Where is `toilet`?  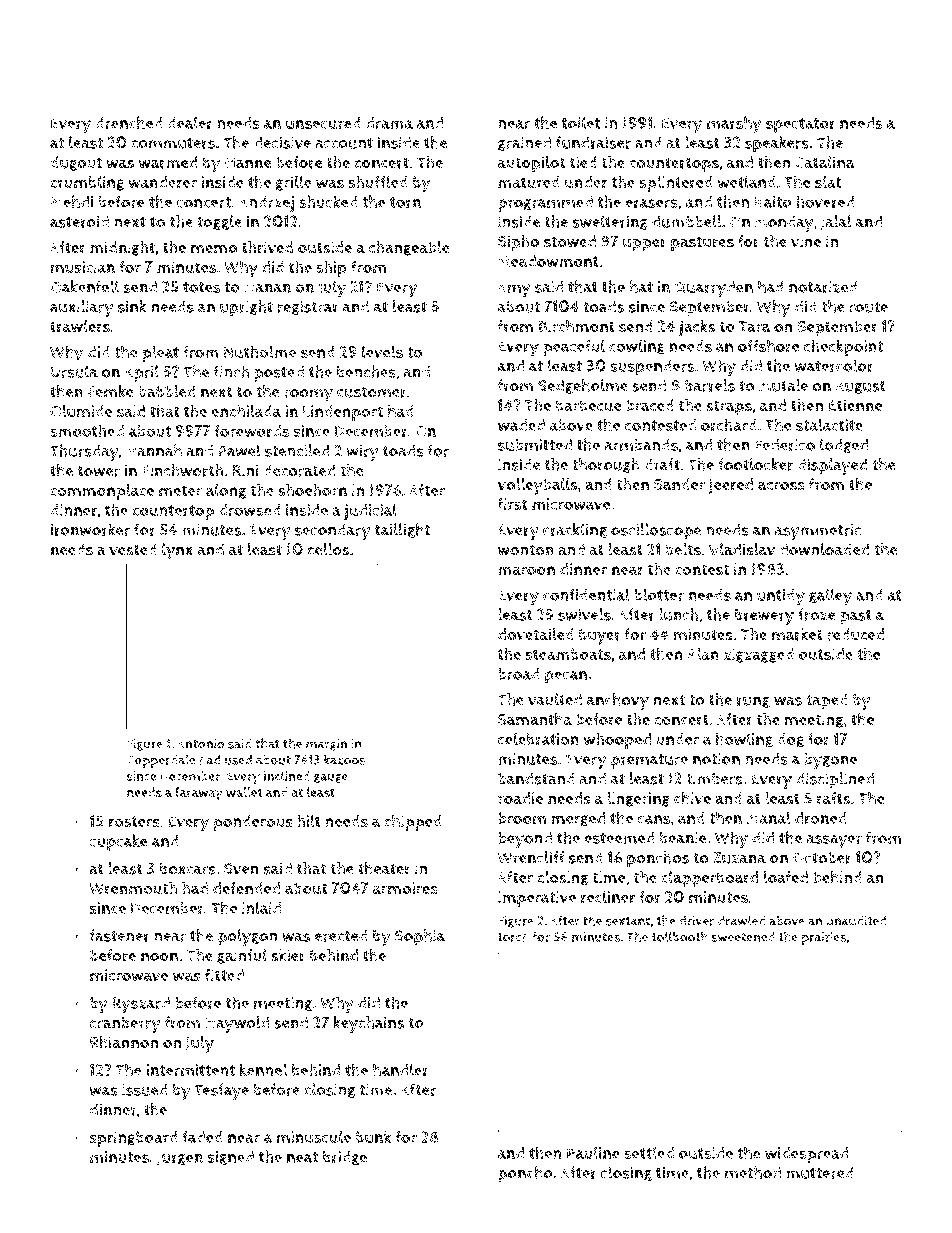 toilet is located at coordinates (581, 122).
